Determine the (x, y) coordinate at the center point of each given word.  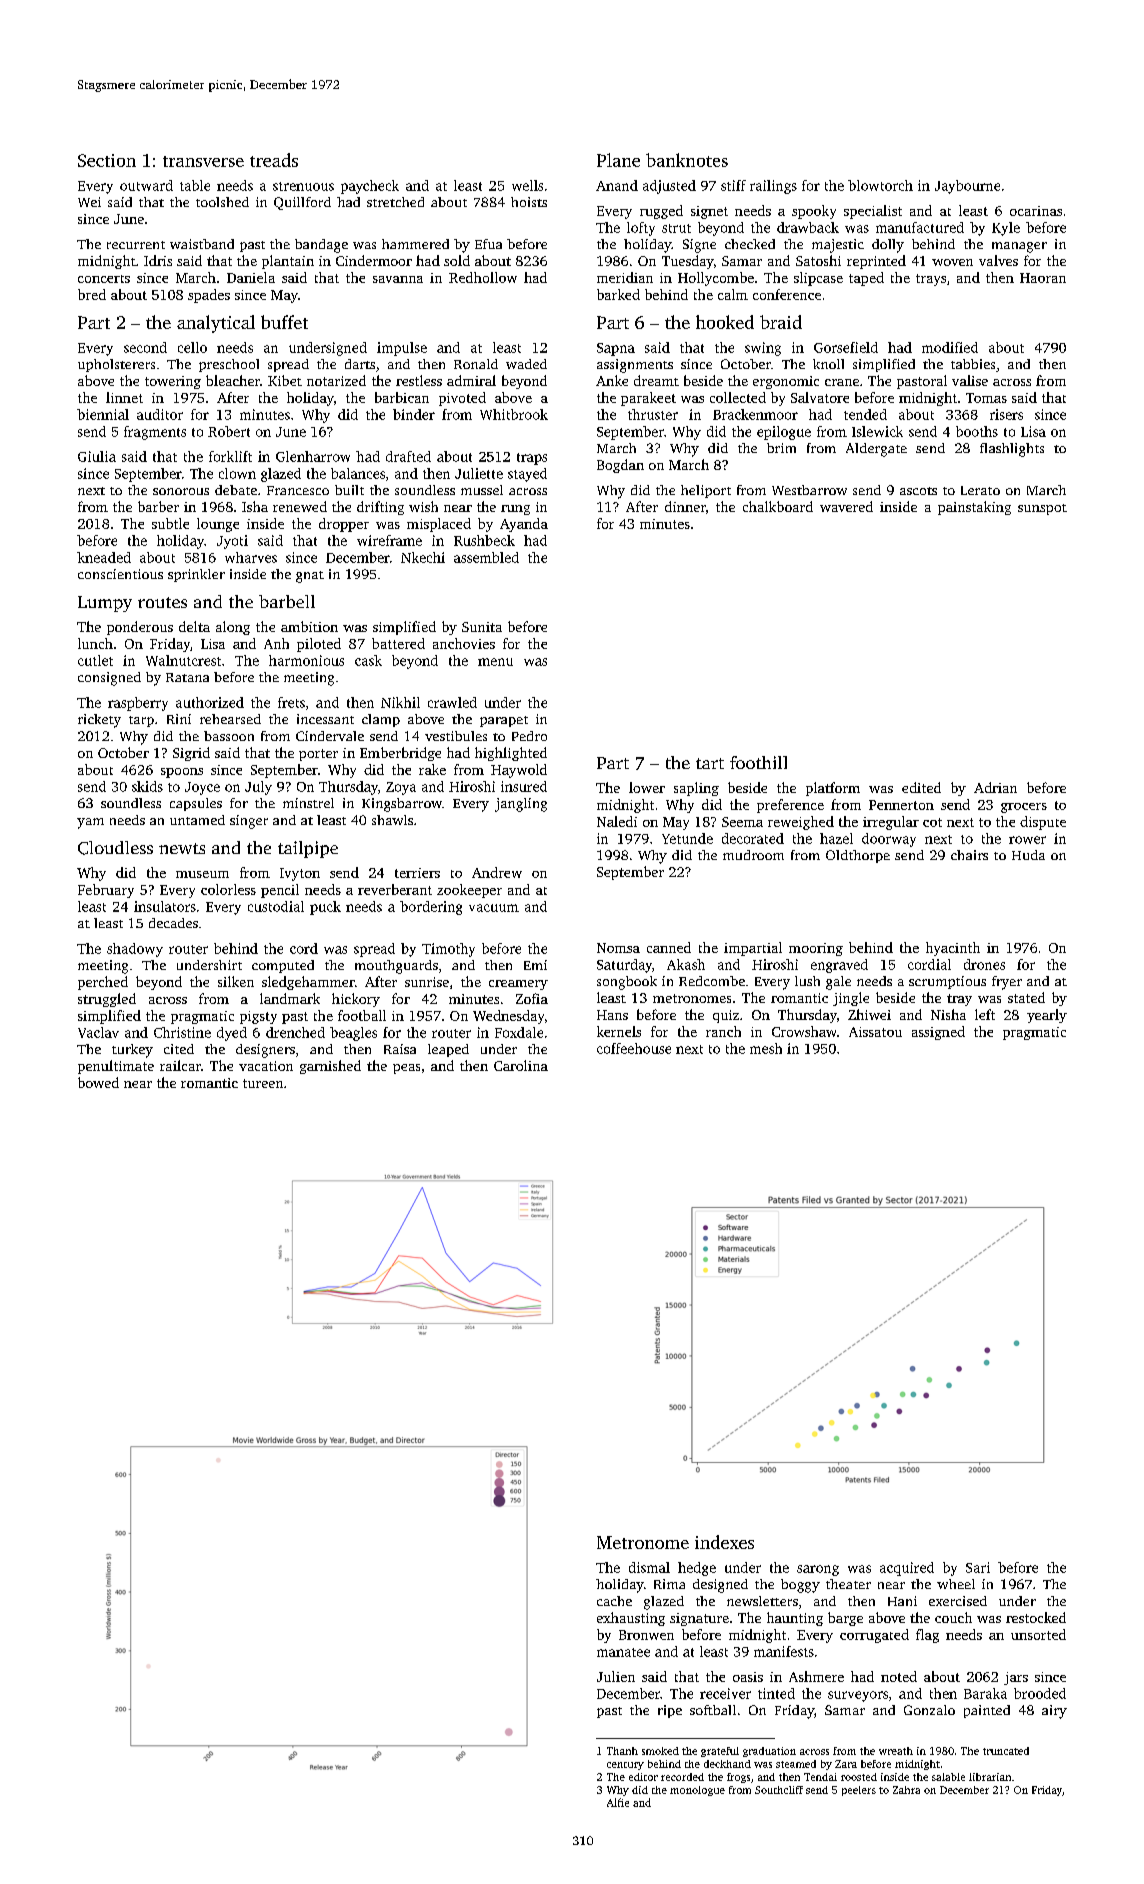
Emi (535, 965)
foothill (758, 762)
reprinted (876, 262)
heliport (706, 491)
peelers (859, 1791)
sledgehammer (308, 983)
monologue (697, 1791)
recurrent (136, 245)
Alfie (618, 1802)
